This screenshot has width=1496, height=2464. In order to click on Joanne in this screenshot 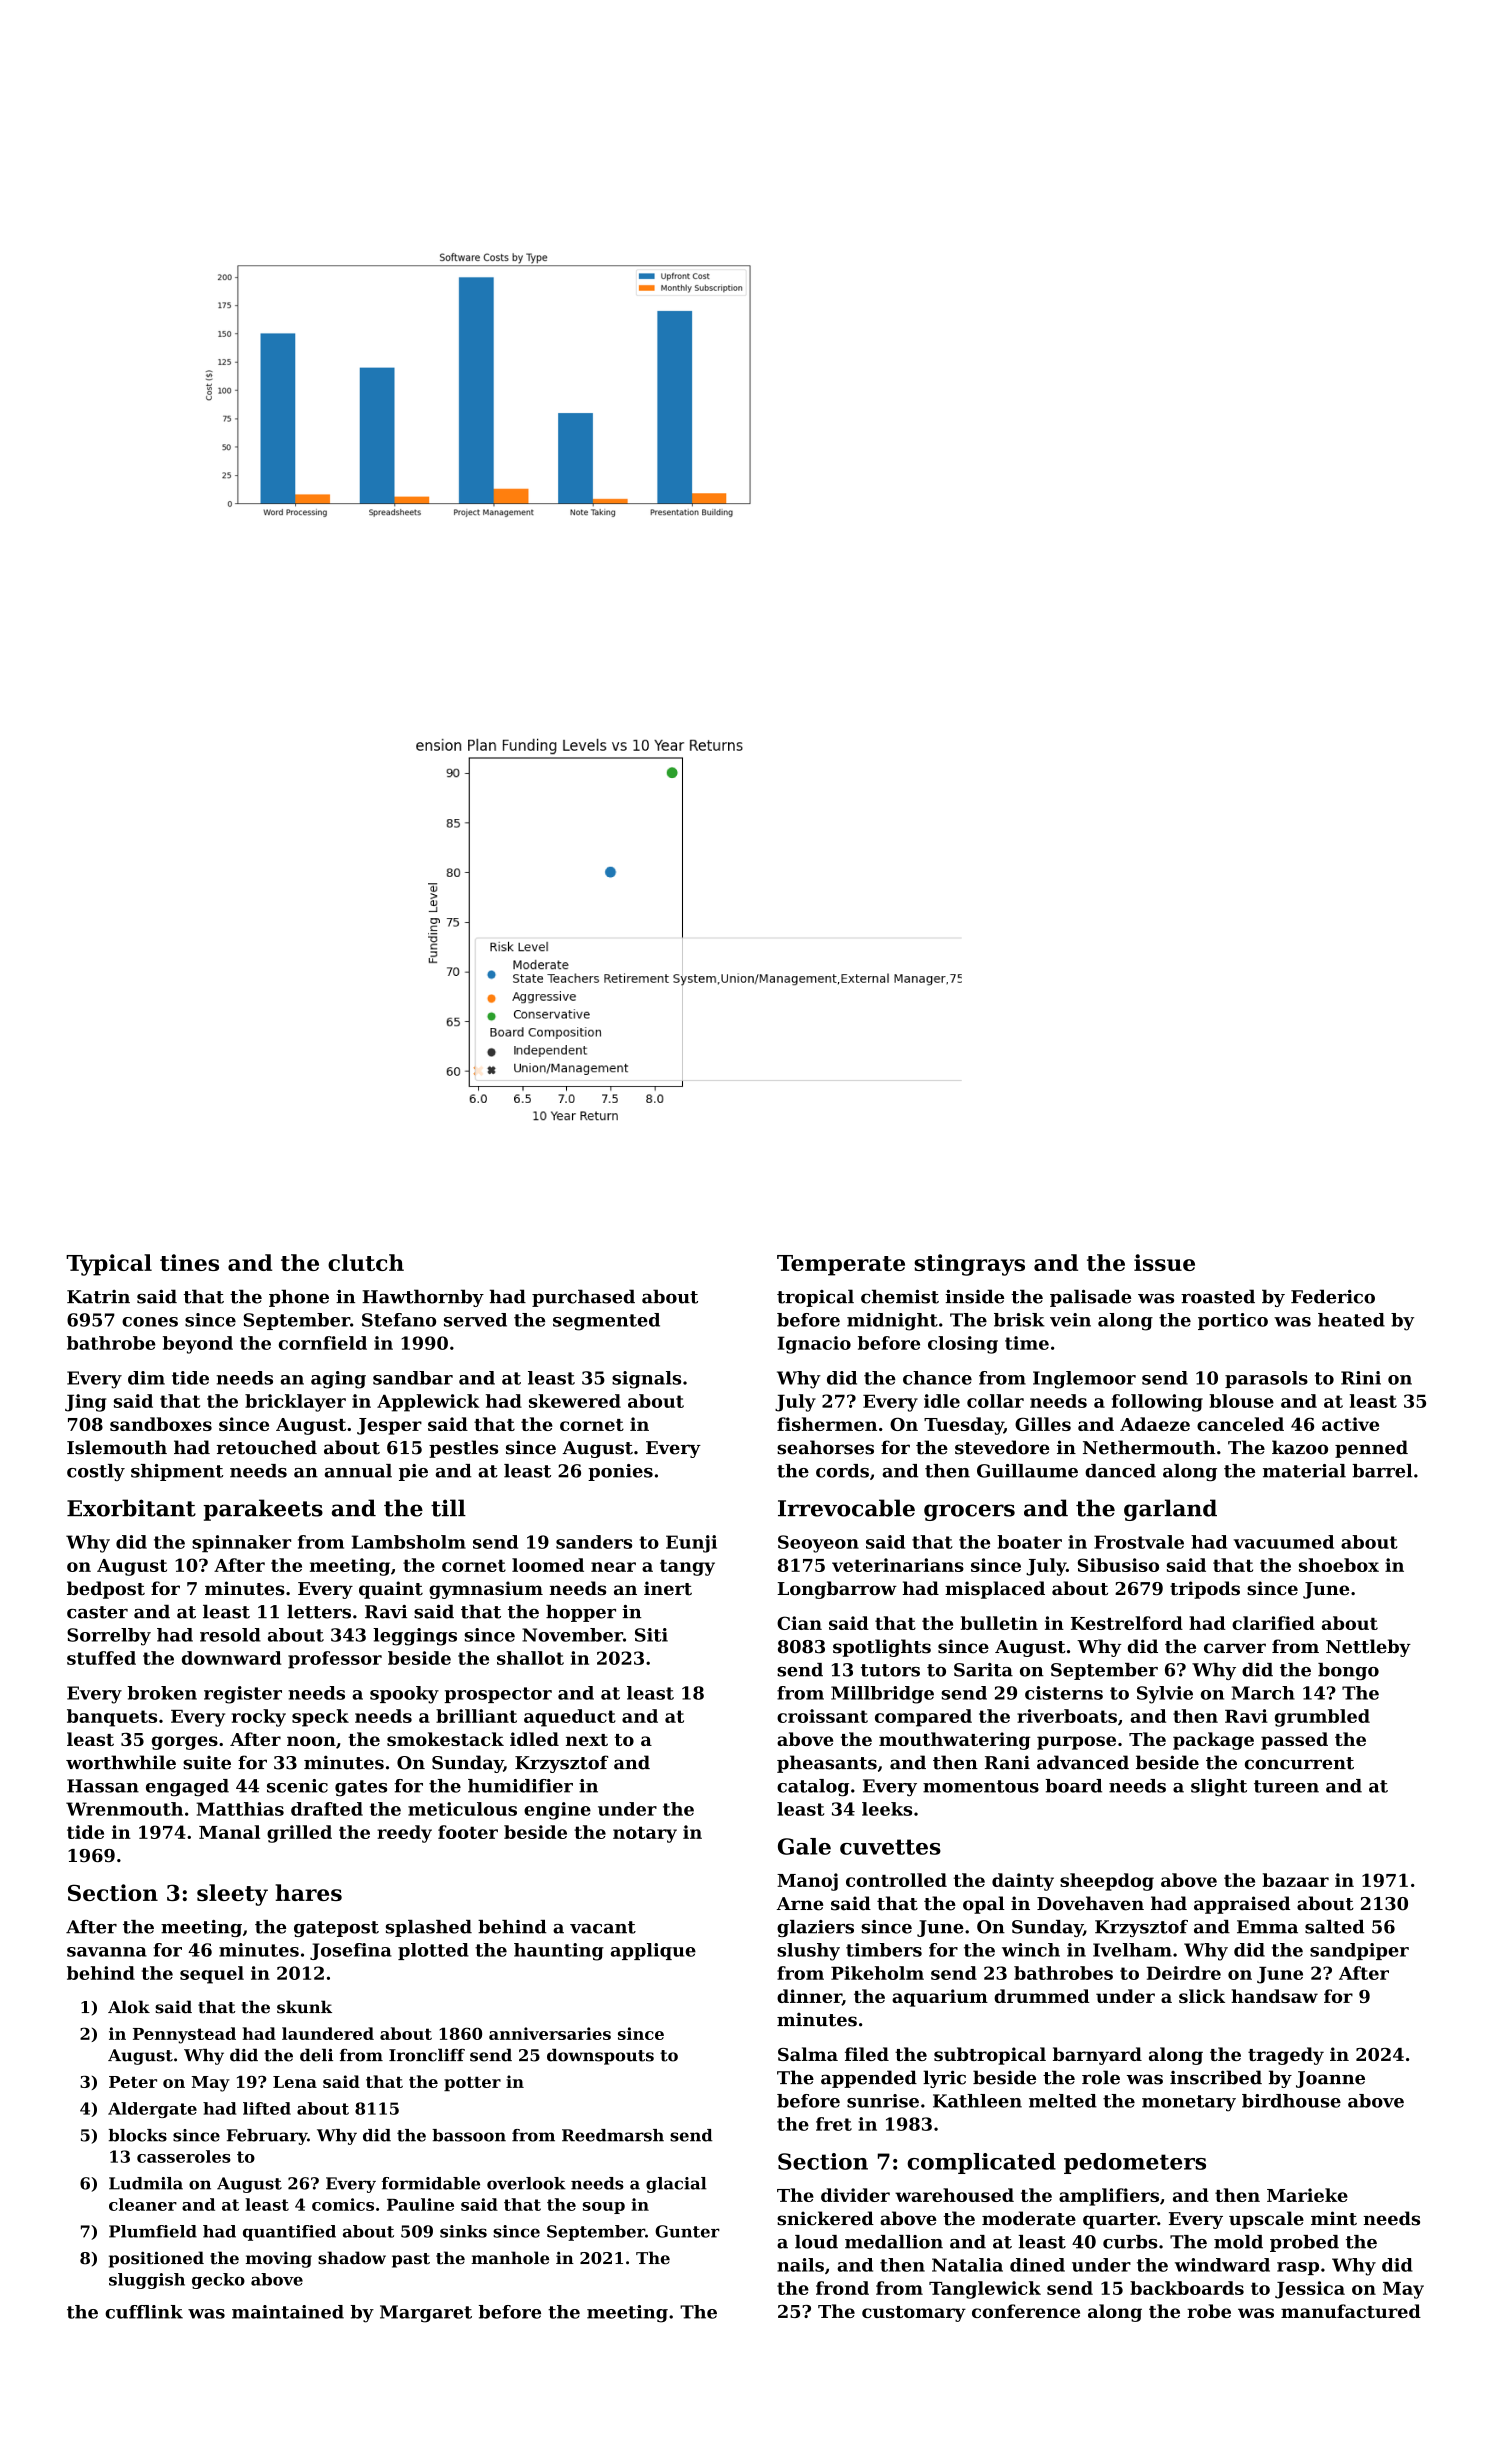, I will do `click(1330, 2079)`.
